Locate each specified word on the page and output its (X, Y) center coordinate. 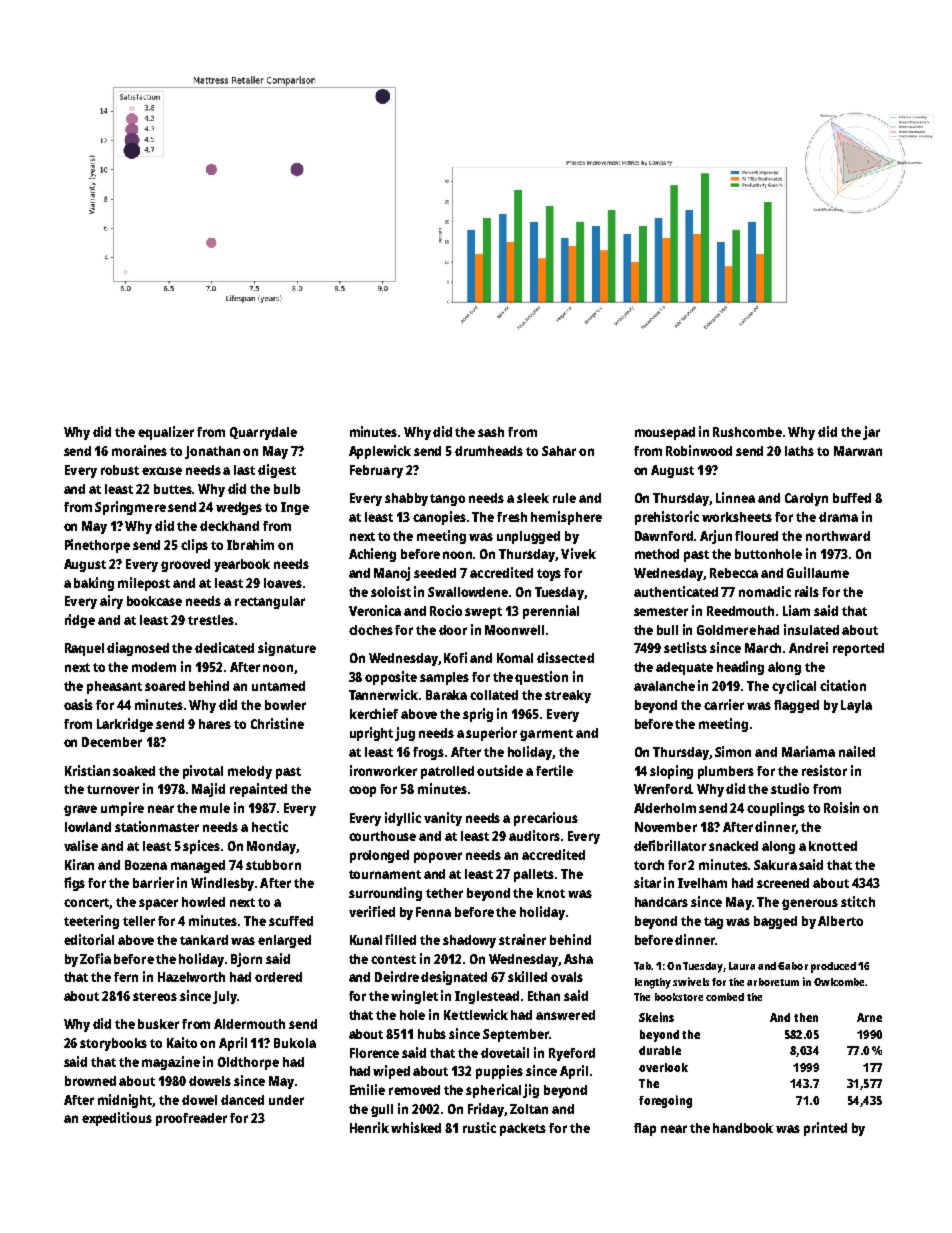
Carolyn (806, 499)
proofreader (191, 1119)
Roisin (841, 807)
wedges (239, 508)
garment (546, 735)
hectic (270, 826)
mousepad (665, 433)
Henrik (369, 1127)
